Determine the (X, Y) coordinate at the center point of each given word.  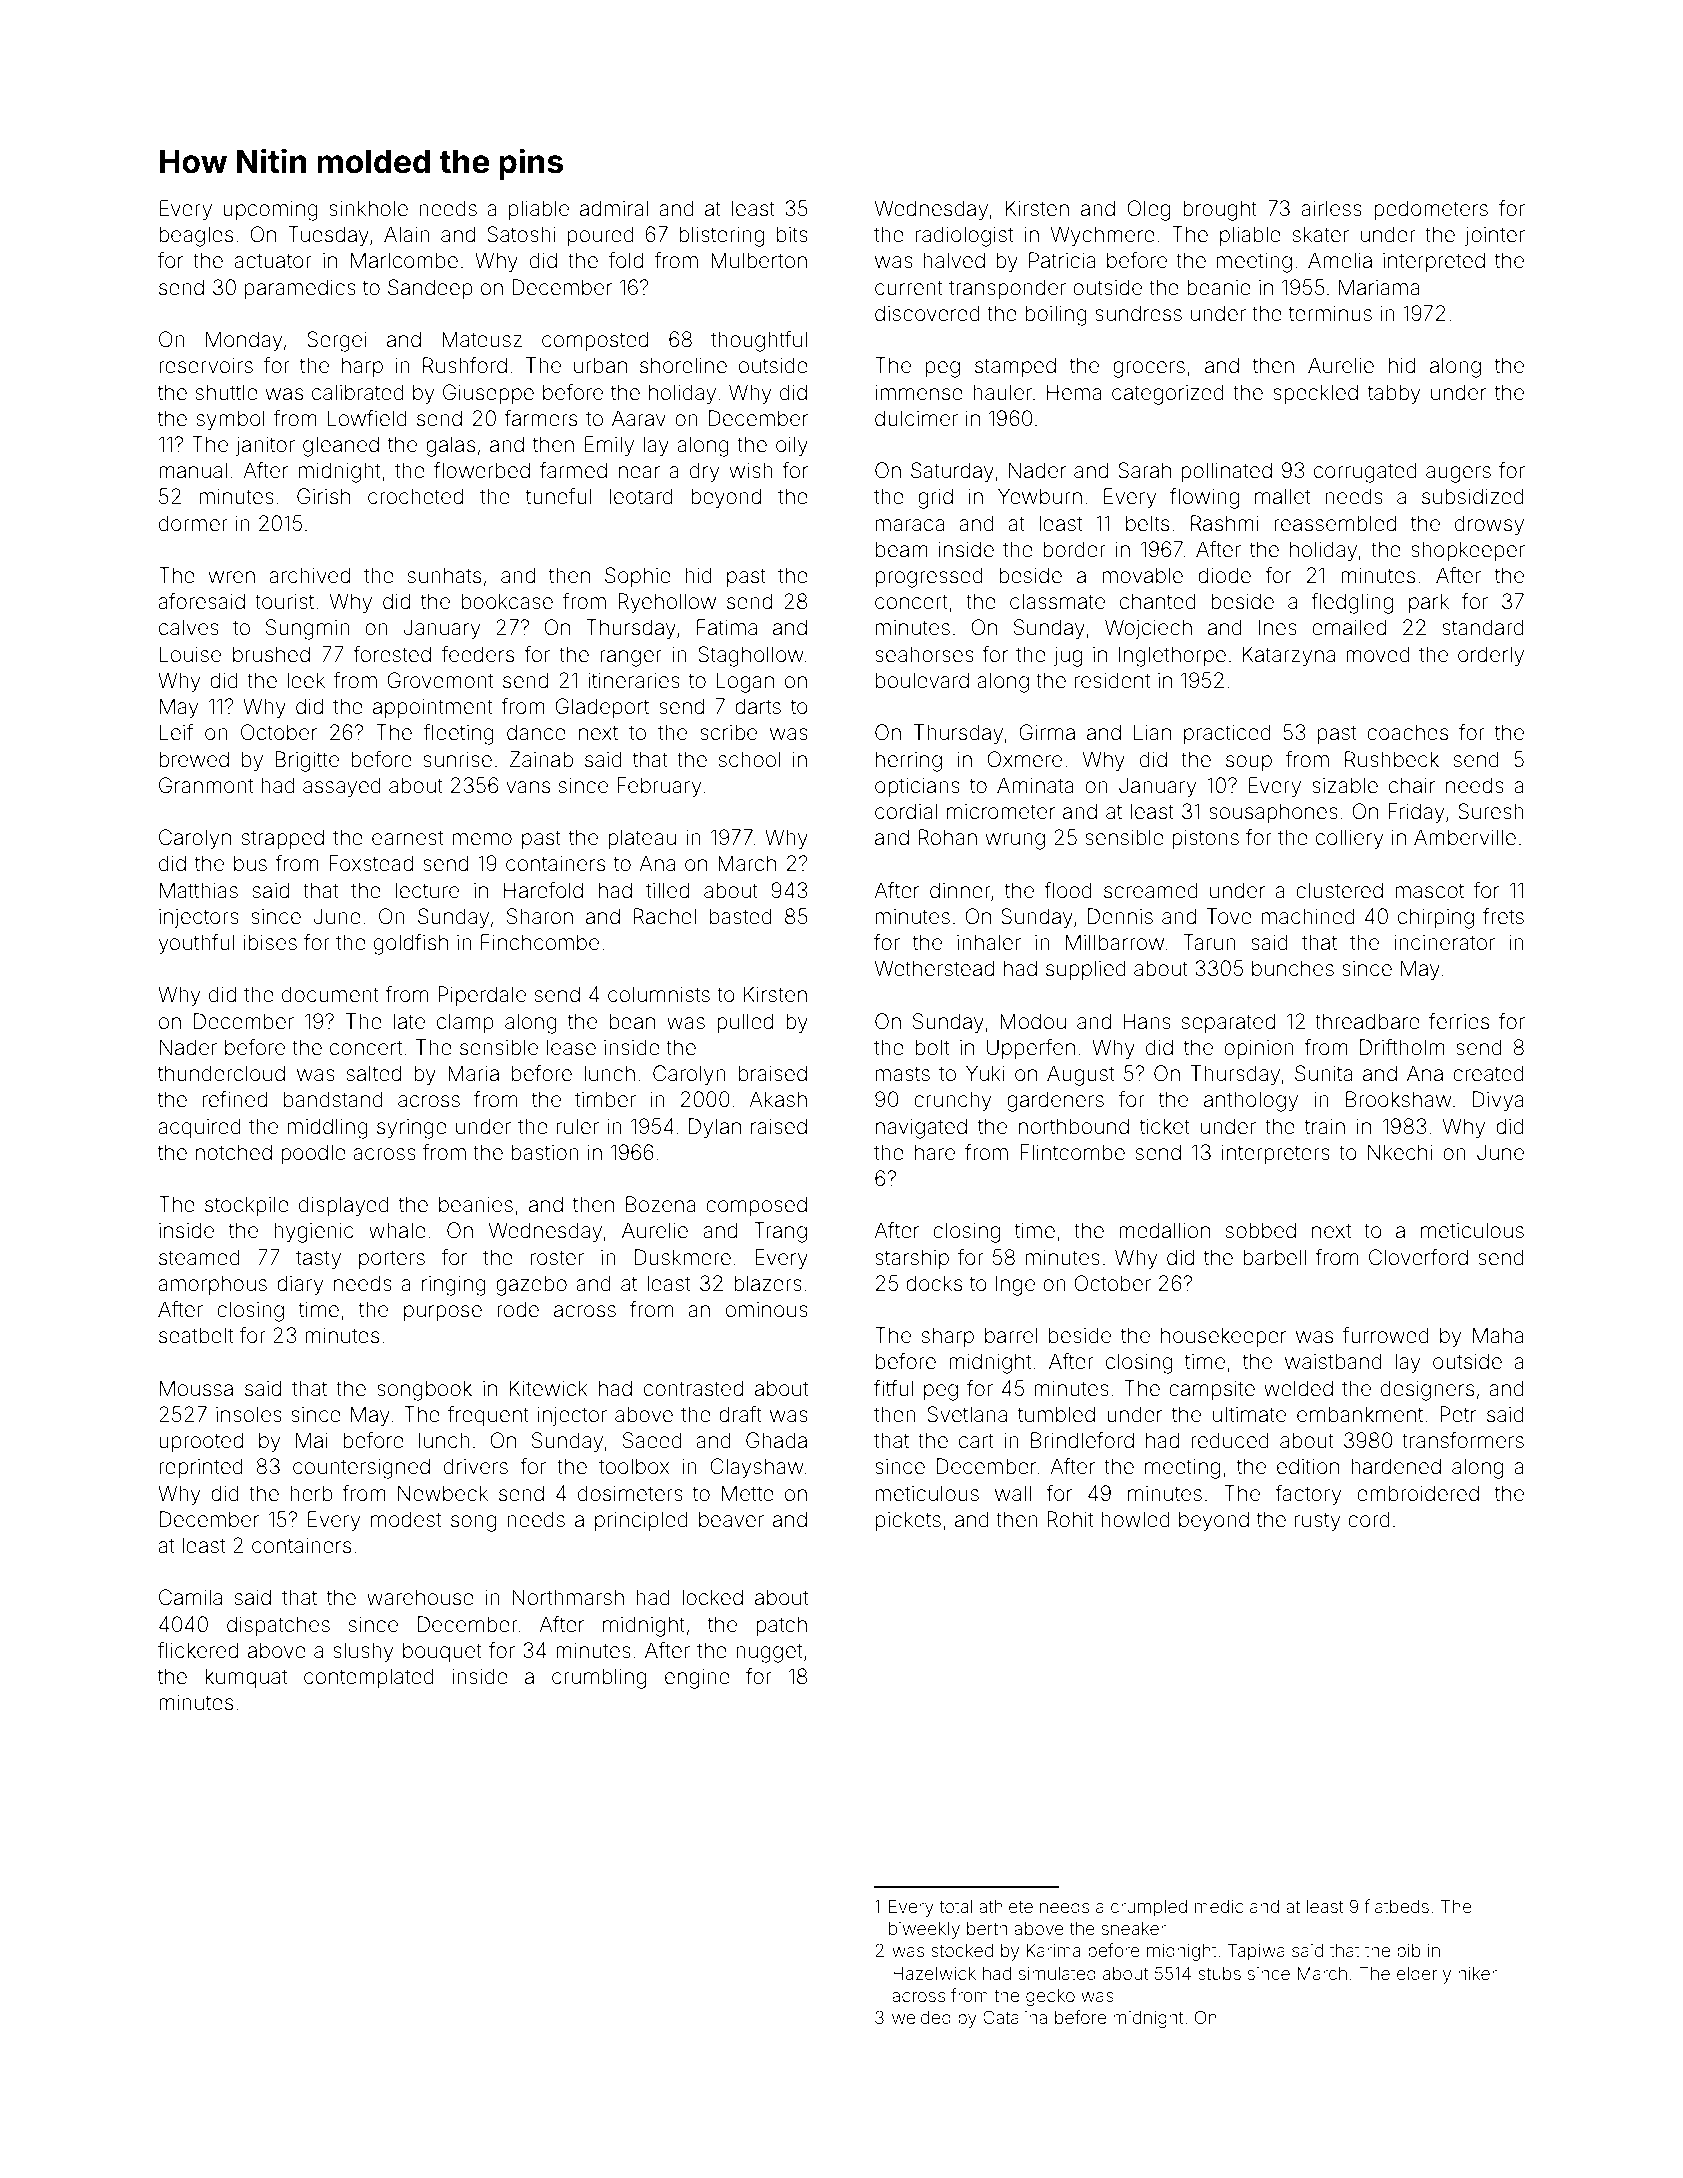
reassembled (1335, 523)
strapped (283, 839)
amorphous (212, 1285)
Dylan (715, 1128)
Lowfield (367, 418)
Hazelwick (934, 1973)
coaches (1407, 732)
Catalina (1015, 2017)
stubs (1219, 1973)
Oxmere (1024, 759)
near (639, 472)
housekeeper (1223, 1337)
